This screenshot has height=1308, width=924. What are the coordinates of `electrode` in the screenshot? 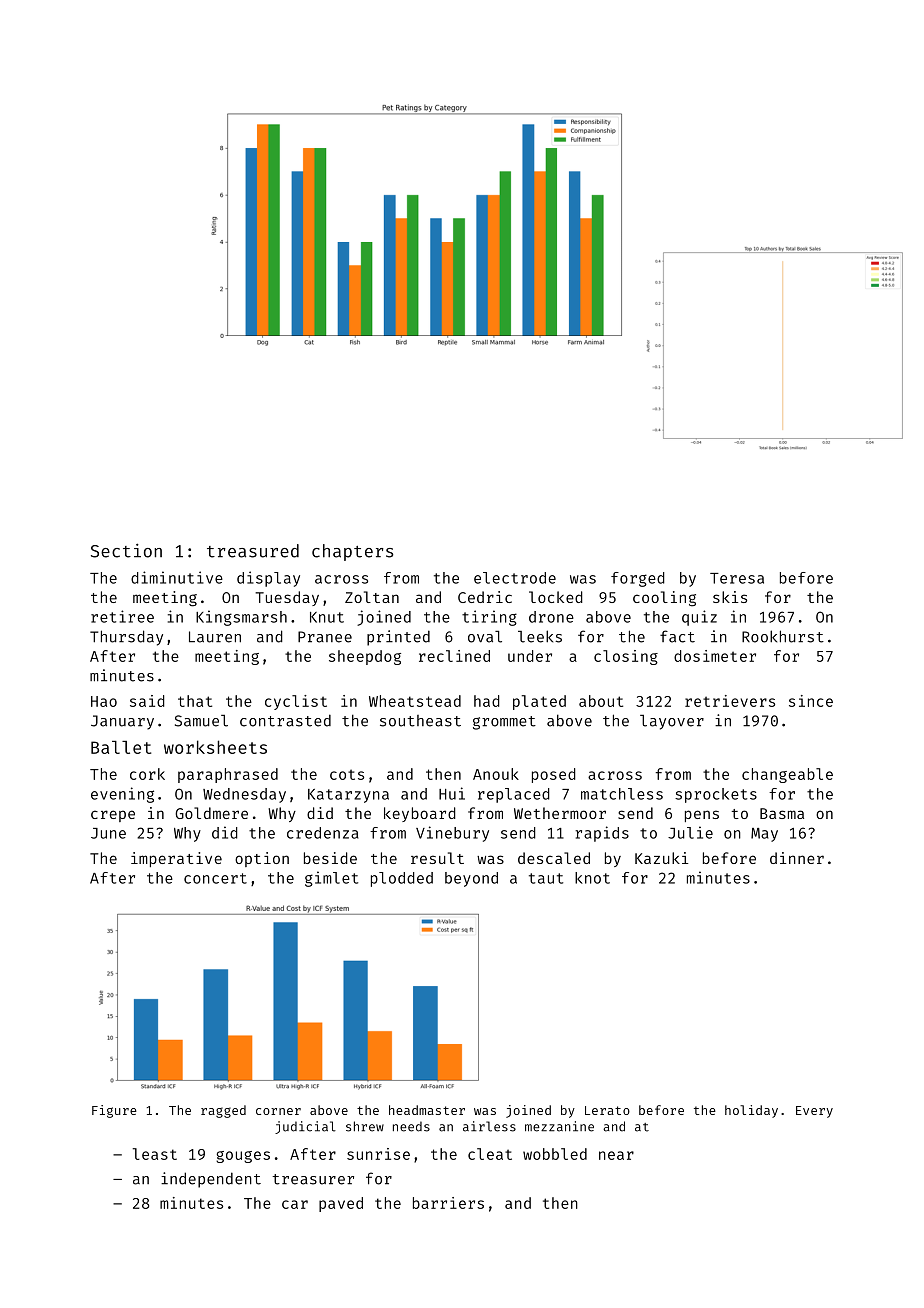 It's located at (515, 578).
